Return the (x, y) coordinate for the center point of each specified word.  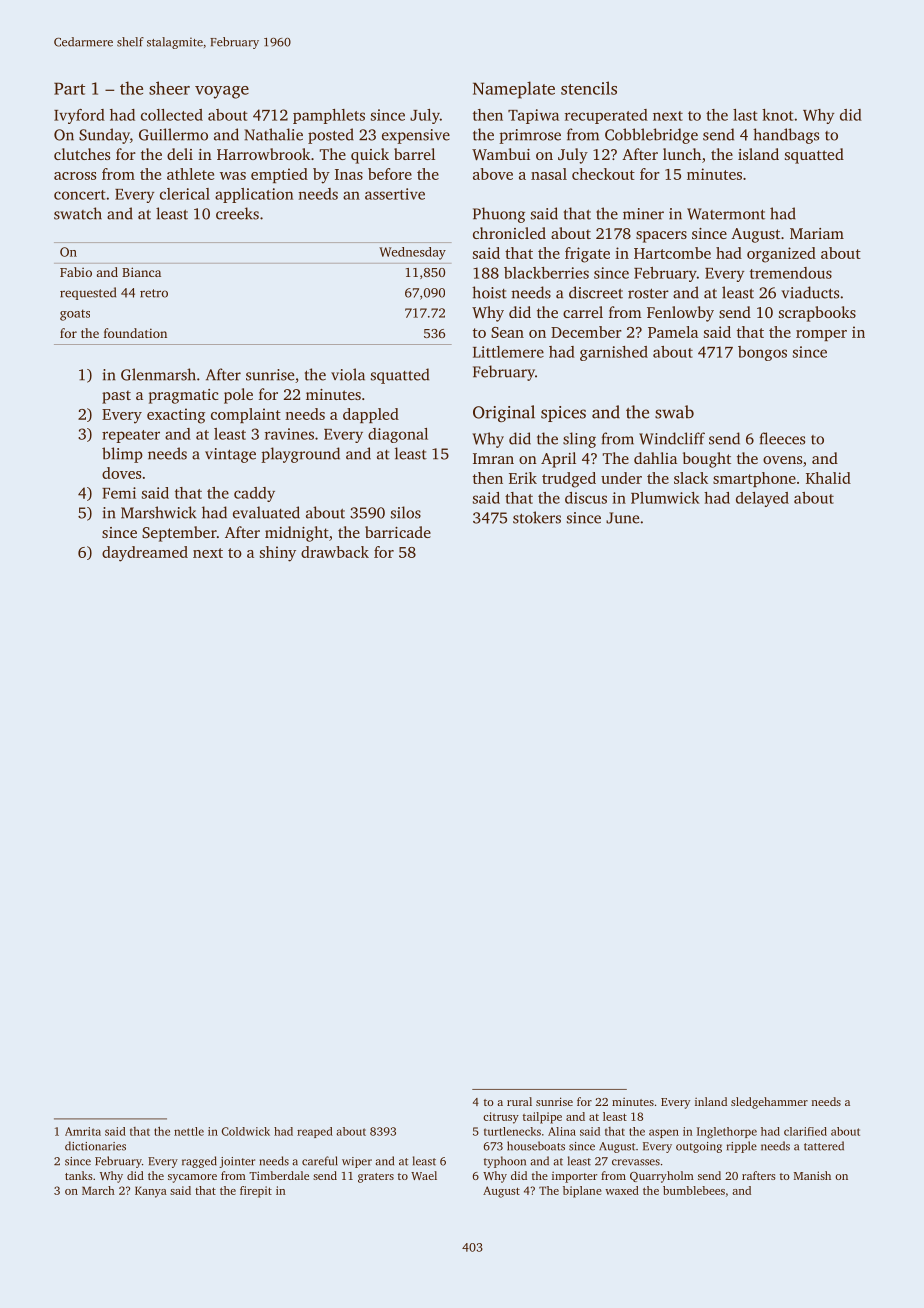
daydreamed (145, 554)
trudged (569, 480)
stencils (589, 88)
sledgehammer (769, 1103)
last (745, 115)
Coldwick (245, 1131)
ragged (199, 1162)
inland (711, 1101)
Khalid (828, 478)
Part (69, 88)
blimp (122, 455)
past (116, 397)
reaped (315, 1132)
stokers (537, 517)
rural (519, 1101)
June (622, 518)
